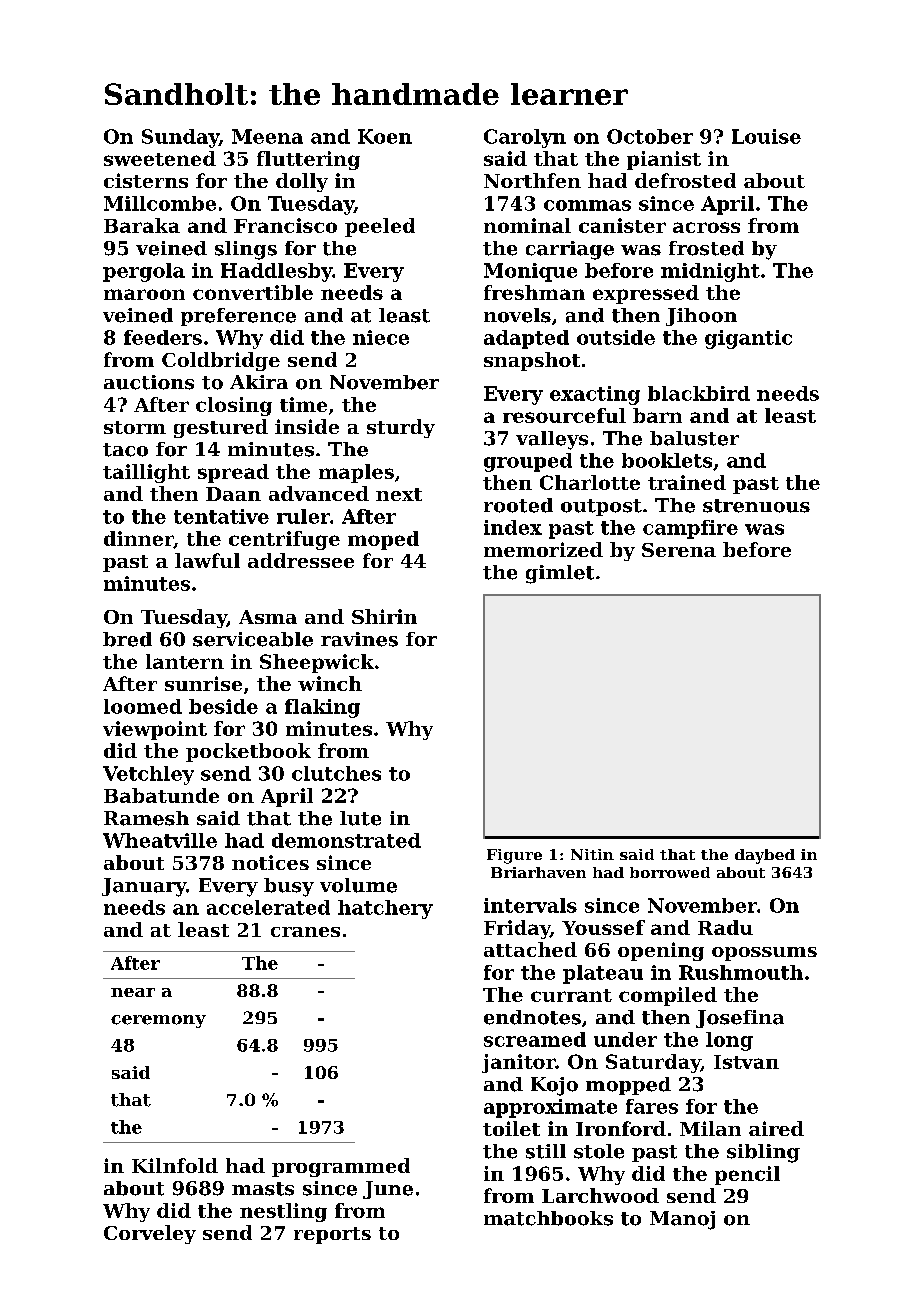 Image resolution: width=924 pixels, height=1311 pixels. Describe the element at coordinates (160, 203) in the screenshot. I see `Millcombe` at that location.
